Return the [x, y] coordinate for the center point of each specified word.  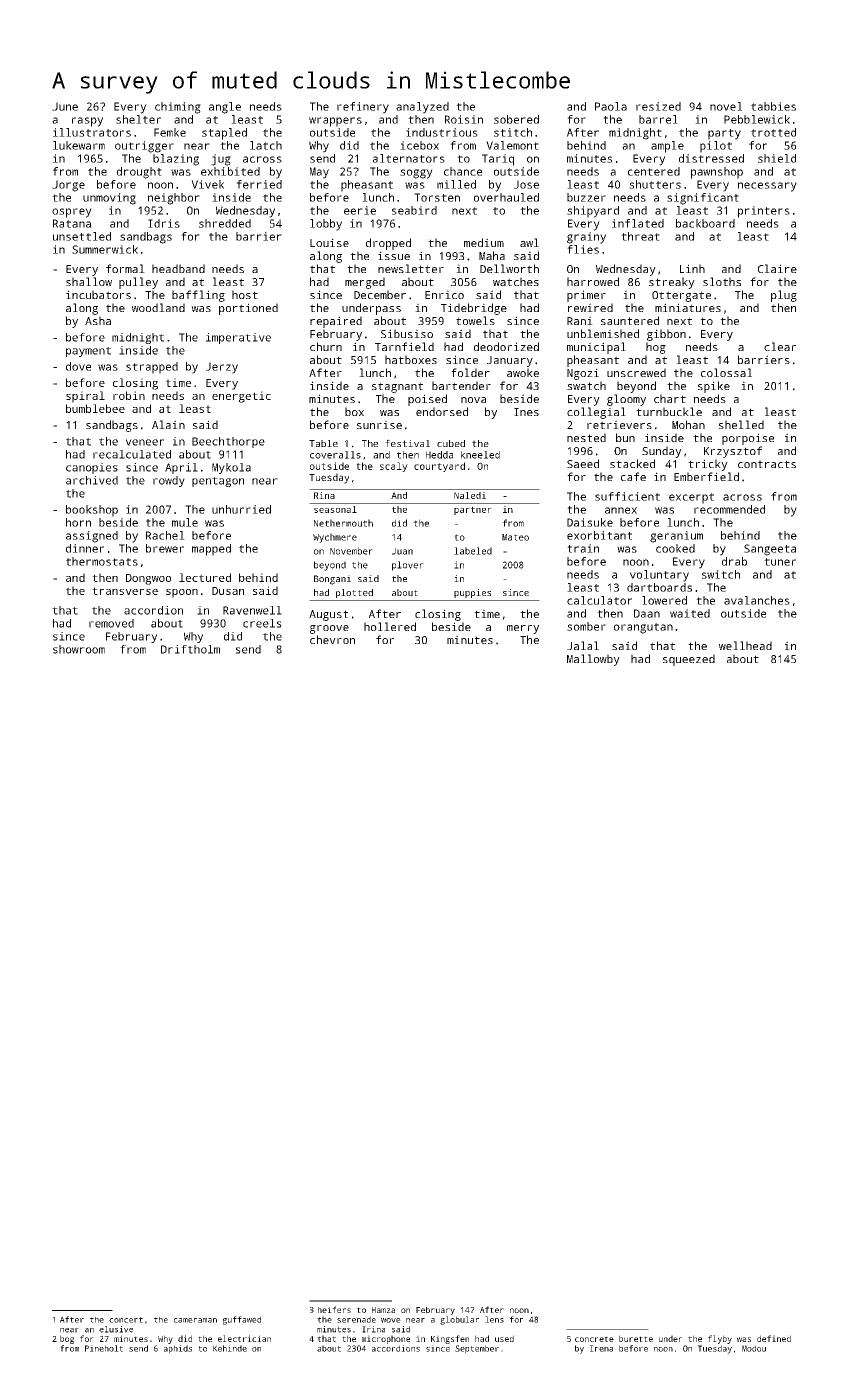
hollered [390, 626]
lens [494, 1319]
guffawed [242, 1320]
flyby [720, 1339]
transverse [125, 591]
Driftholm [190, 649]
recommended [729, 509]
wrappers [335, 122]
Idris [164, 223]
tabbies [773, 106]
